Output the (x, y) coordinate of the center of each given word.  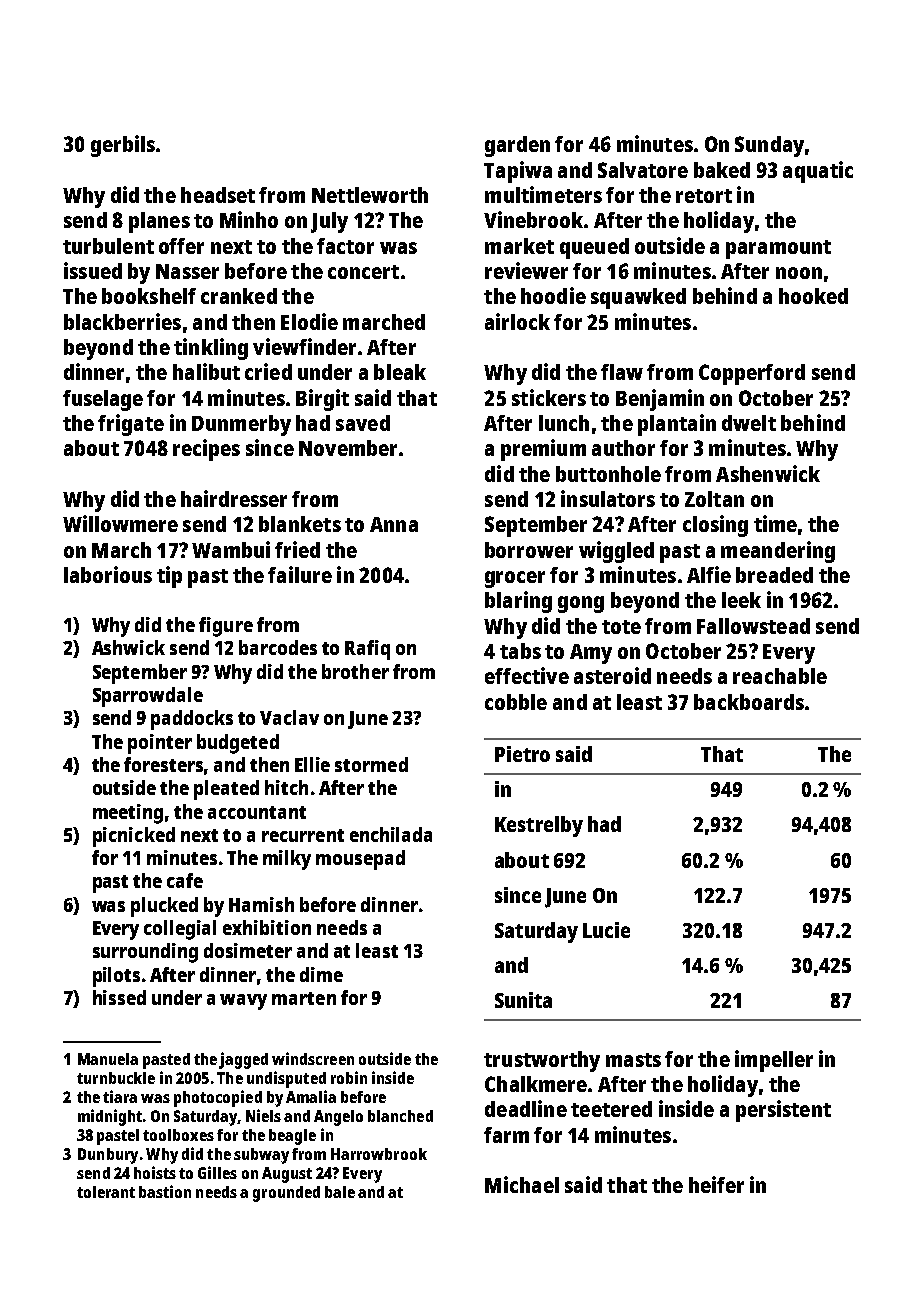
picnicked (134, 837)
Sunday (769, 146)
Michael (522, 1184)
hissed (119, 997)
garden (517, 146)
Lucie (606, 930)
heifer (716, 1184)
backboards (749, 702)
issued (93, 270)
